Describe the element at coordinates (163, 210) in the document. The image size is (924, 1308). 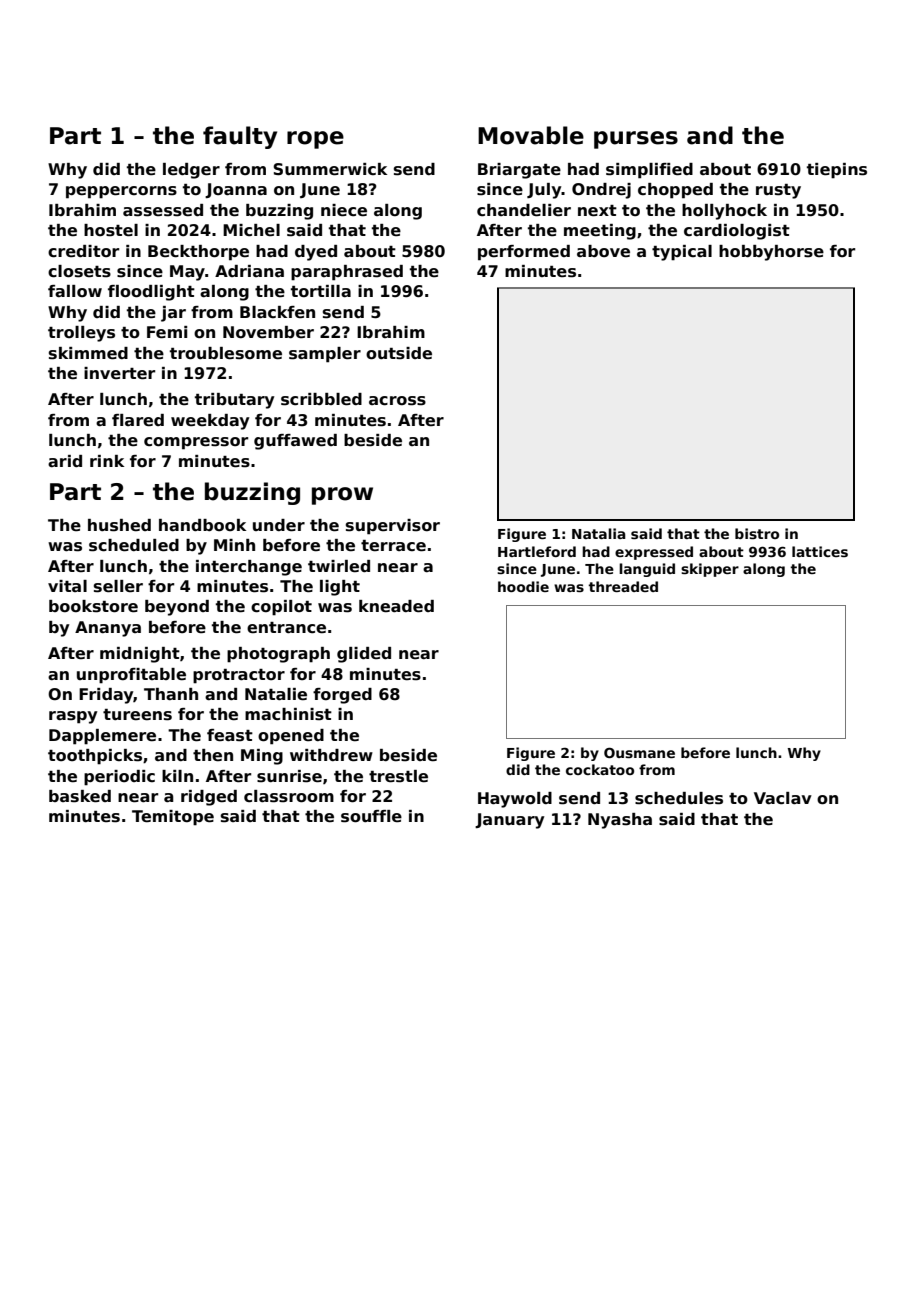
I see `assessed` at that location.
